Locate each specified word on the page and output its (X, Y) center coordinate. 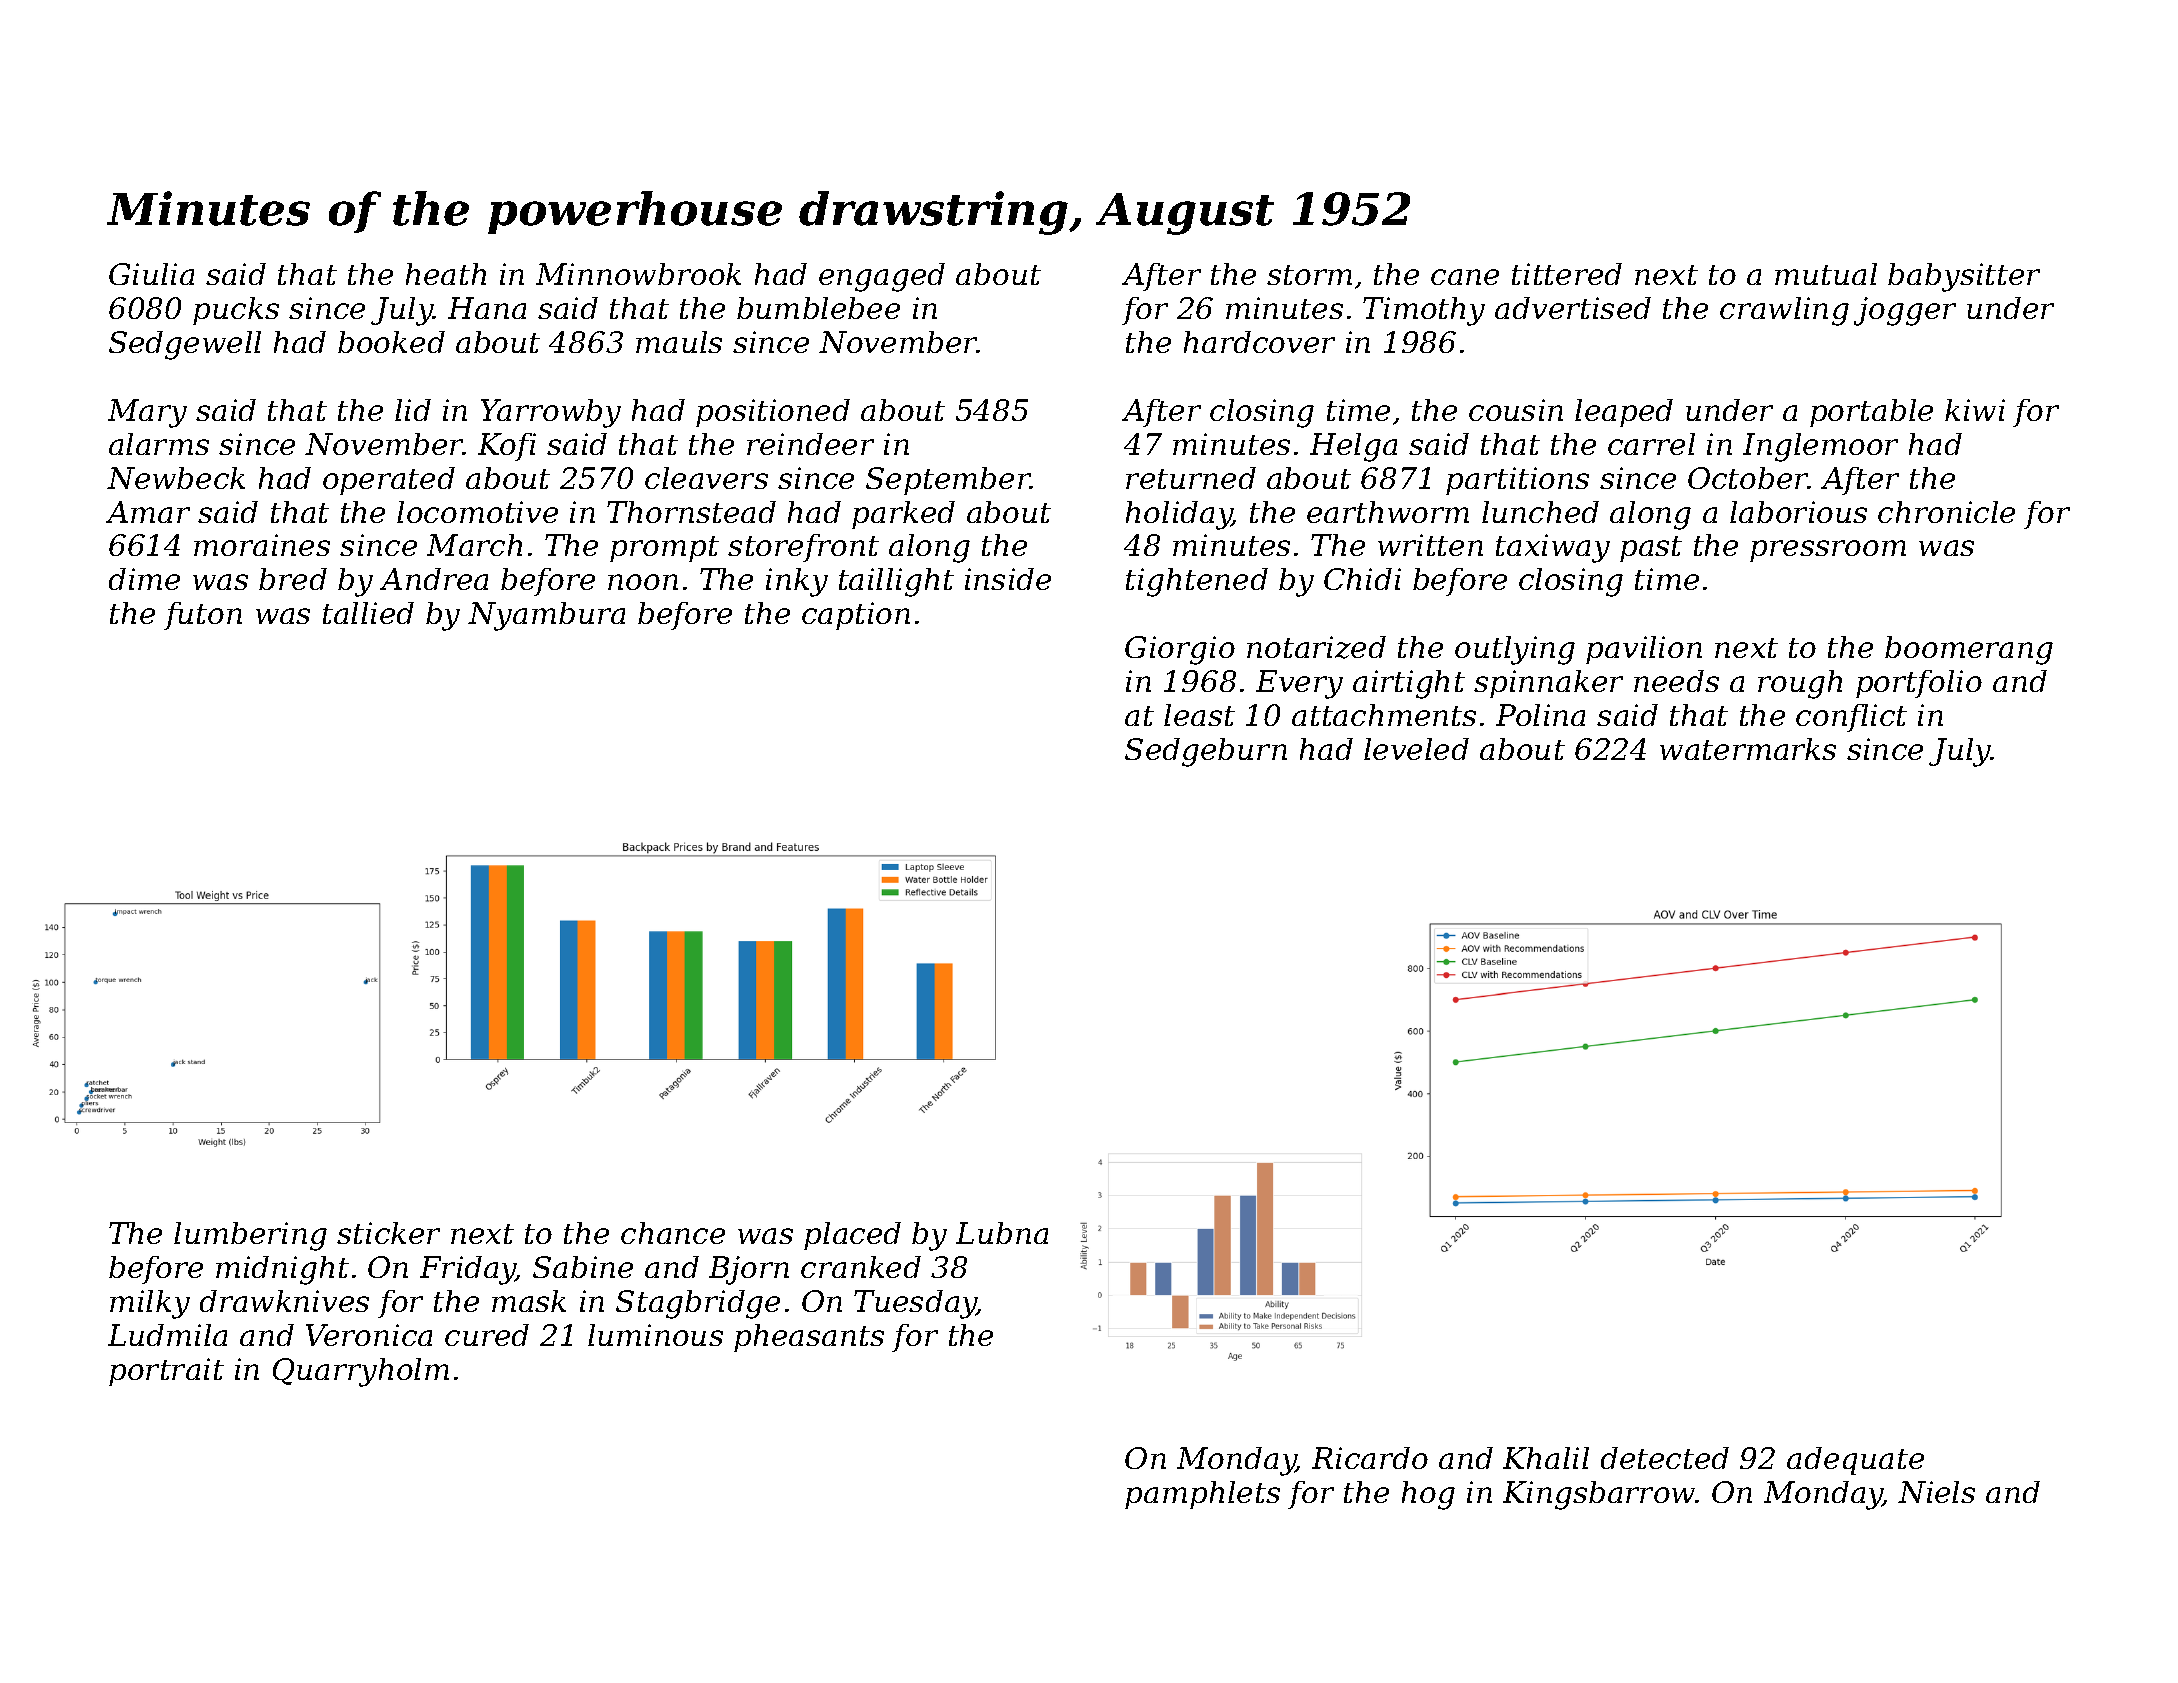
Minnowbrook (638, 274)
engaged (882, 277)
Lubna (1002, 1233)
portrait (166, 1372)
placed (852, 1236)
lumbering (250, 1236)
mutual (1826, 274)
